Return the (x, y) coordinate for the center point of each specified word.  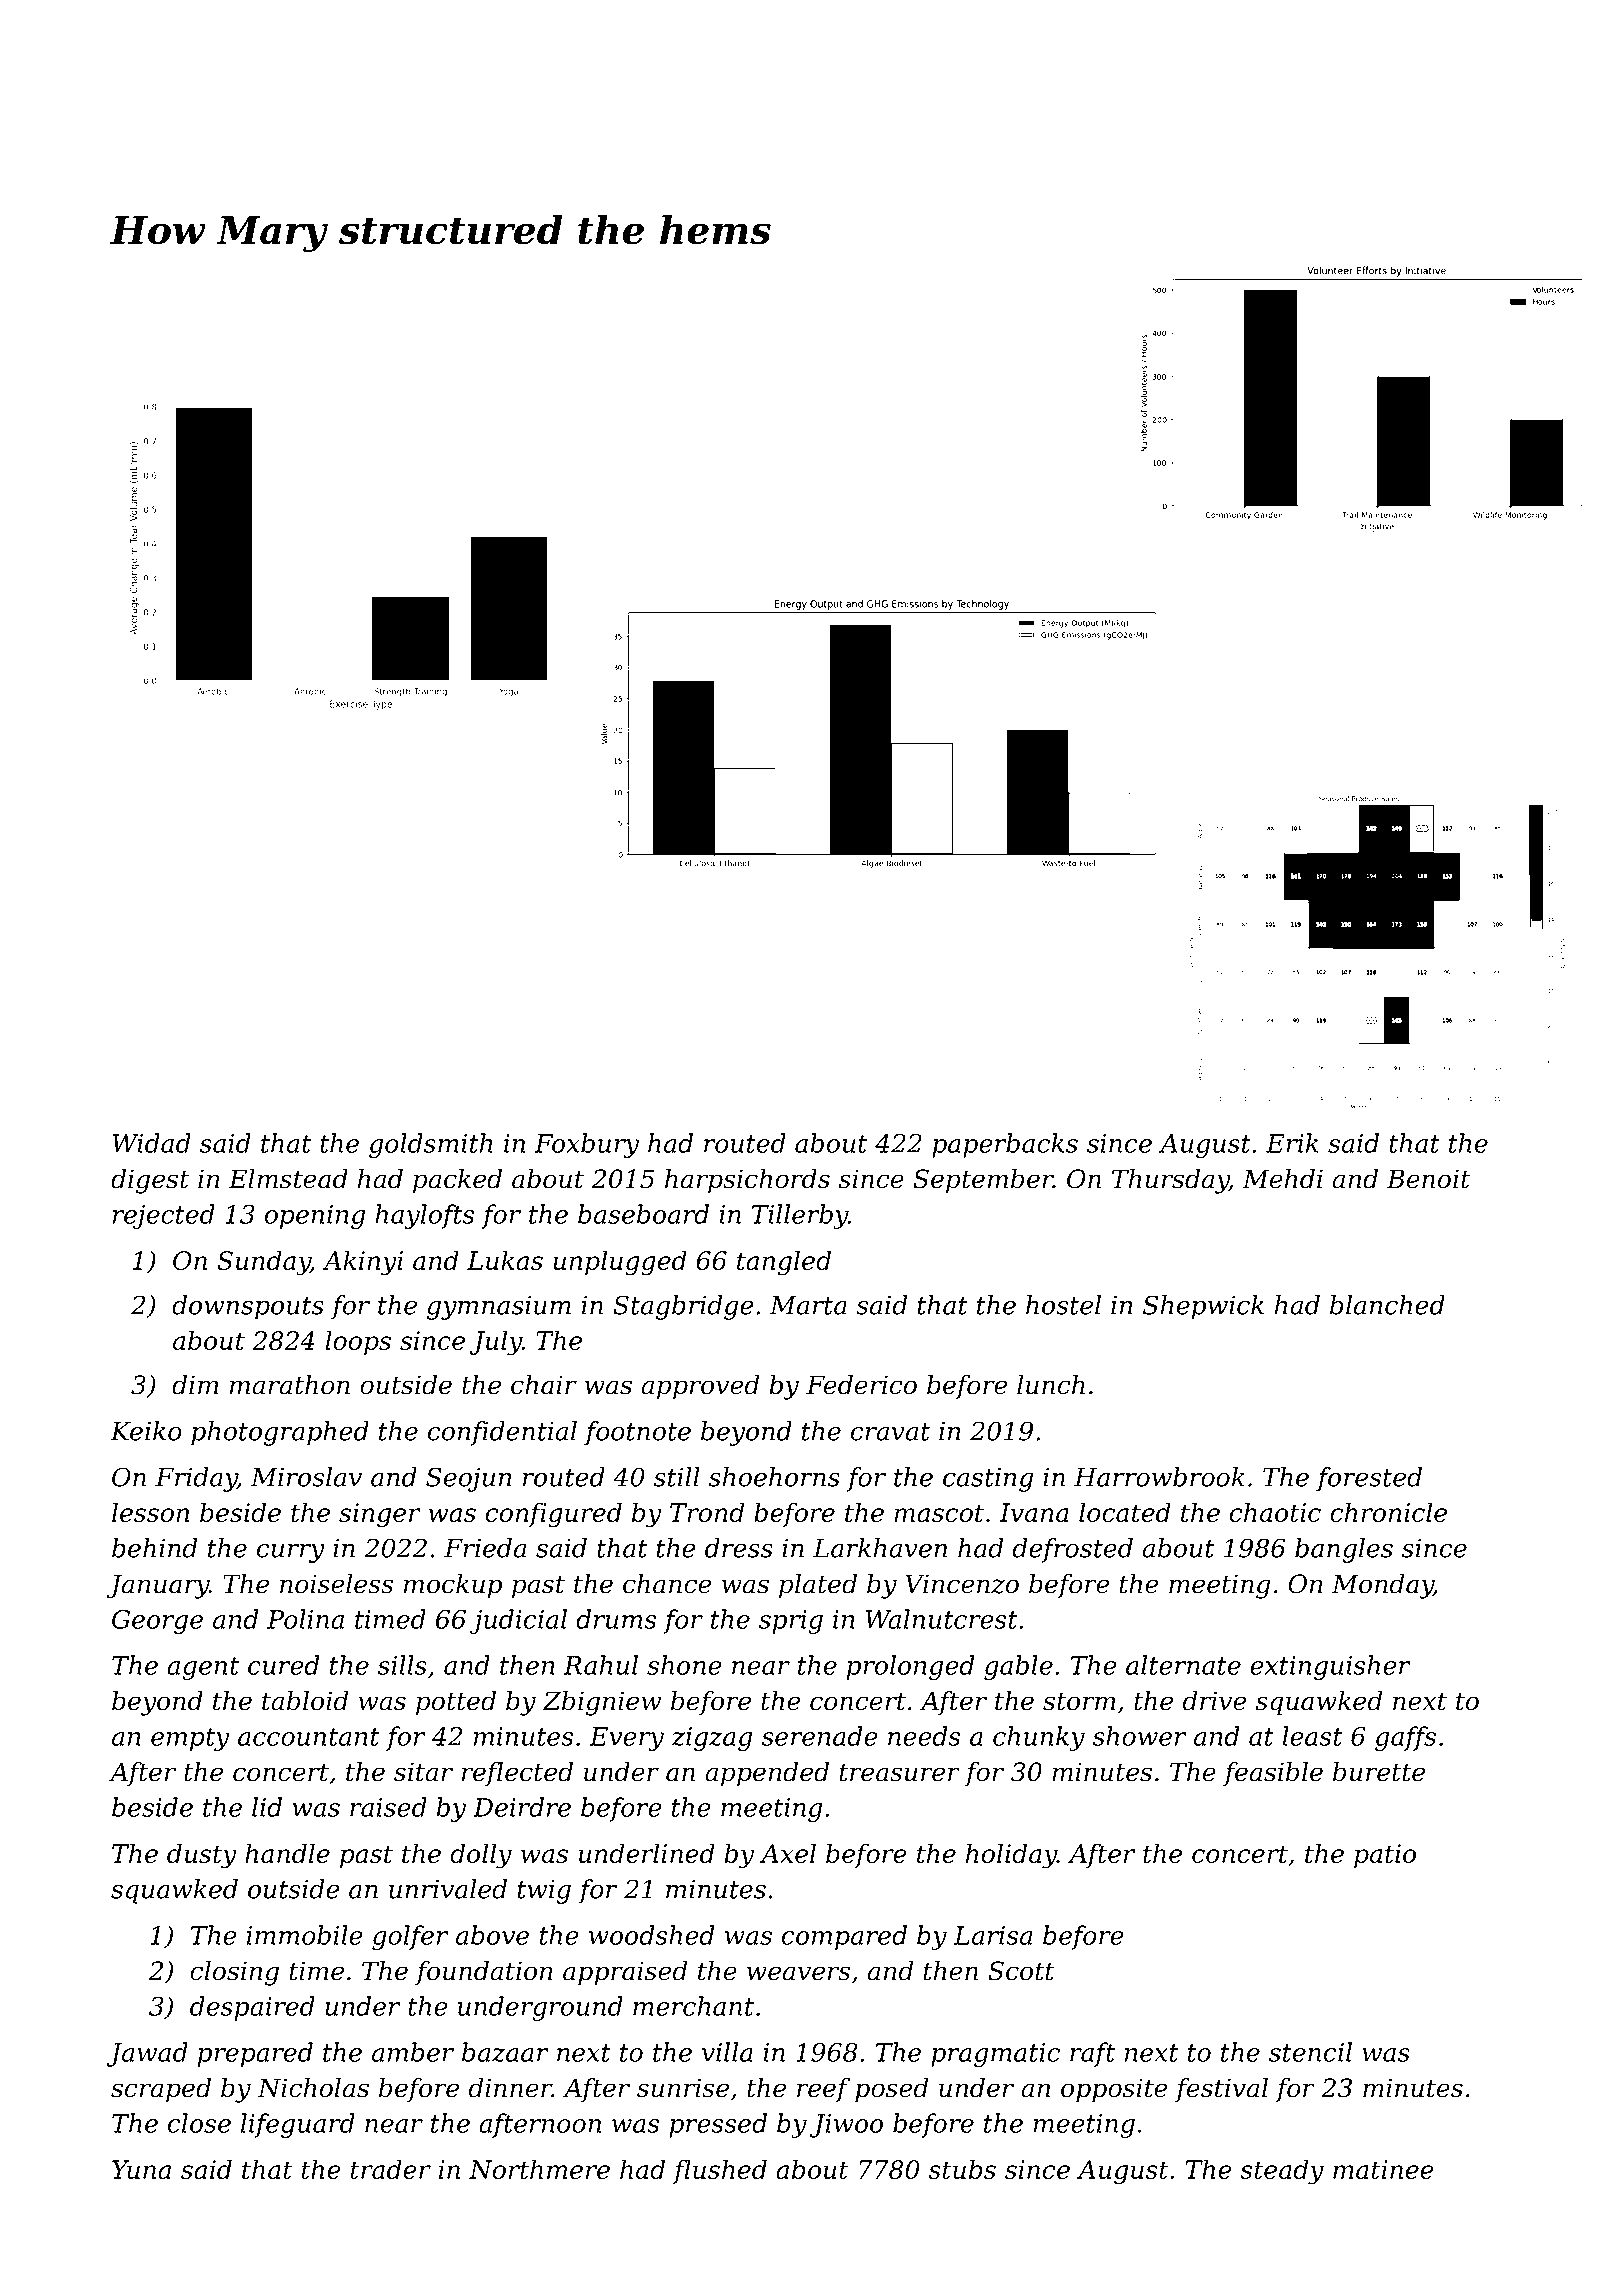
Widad (152, 1143)
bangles (1344, 1550)
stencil (1310, 2052)
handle (287, 1853)
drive (1214, 1701)
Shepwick (1203, 1307)
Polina (305, 1619)
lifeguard (298, 2125)
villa (727, 2052)
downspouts (248, 1307)
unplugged (620, 1263)
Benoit (1428, 1179)
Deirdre (522, 1807)
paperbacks (1005, 1145)
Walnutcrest (941, 1619)
